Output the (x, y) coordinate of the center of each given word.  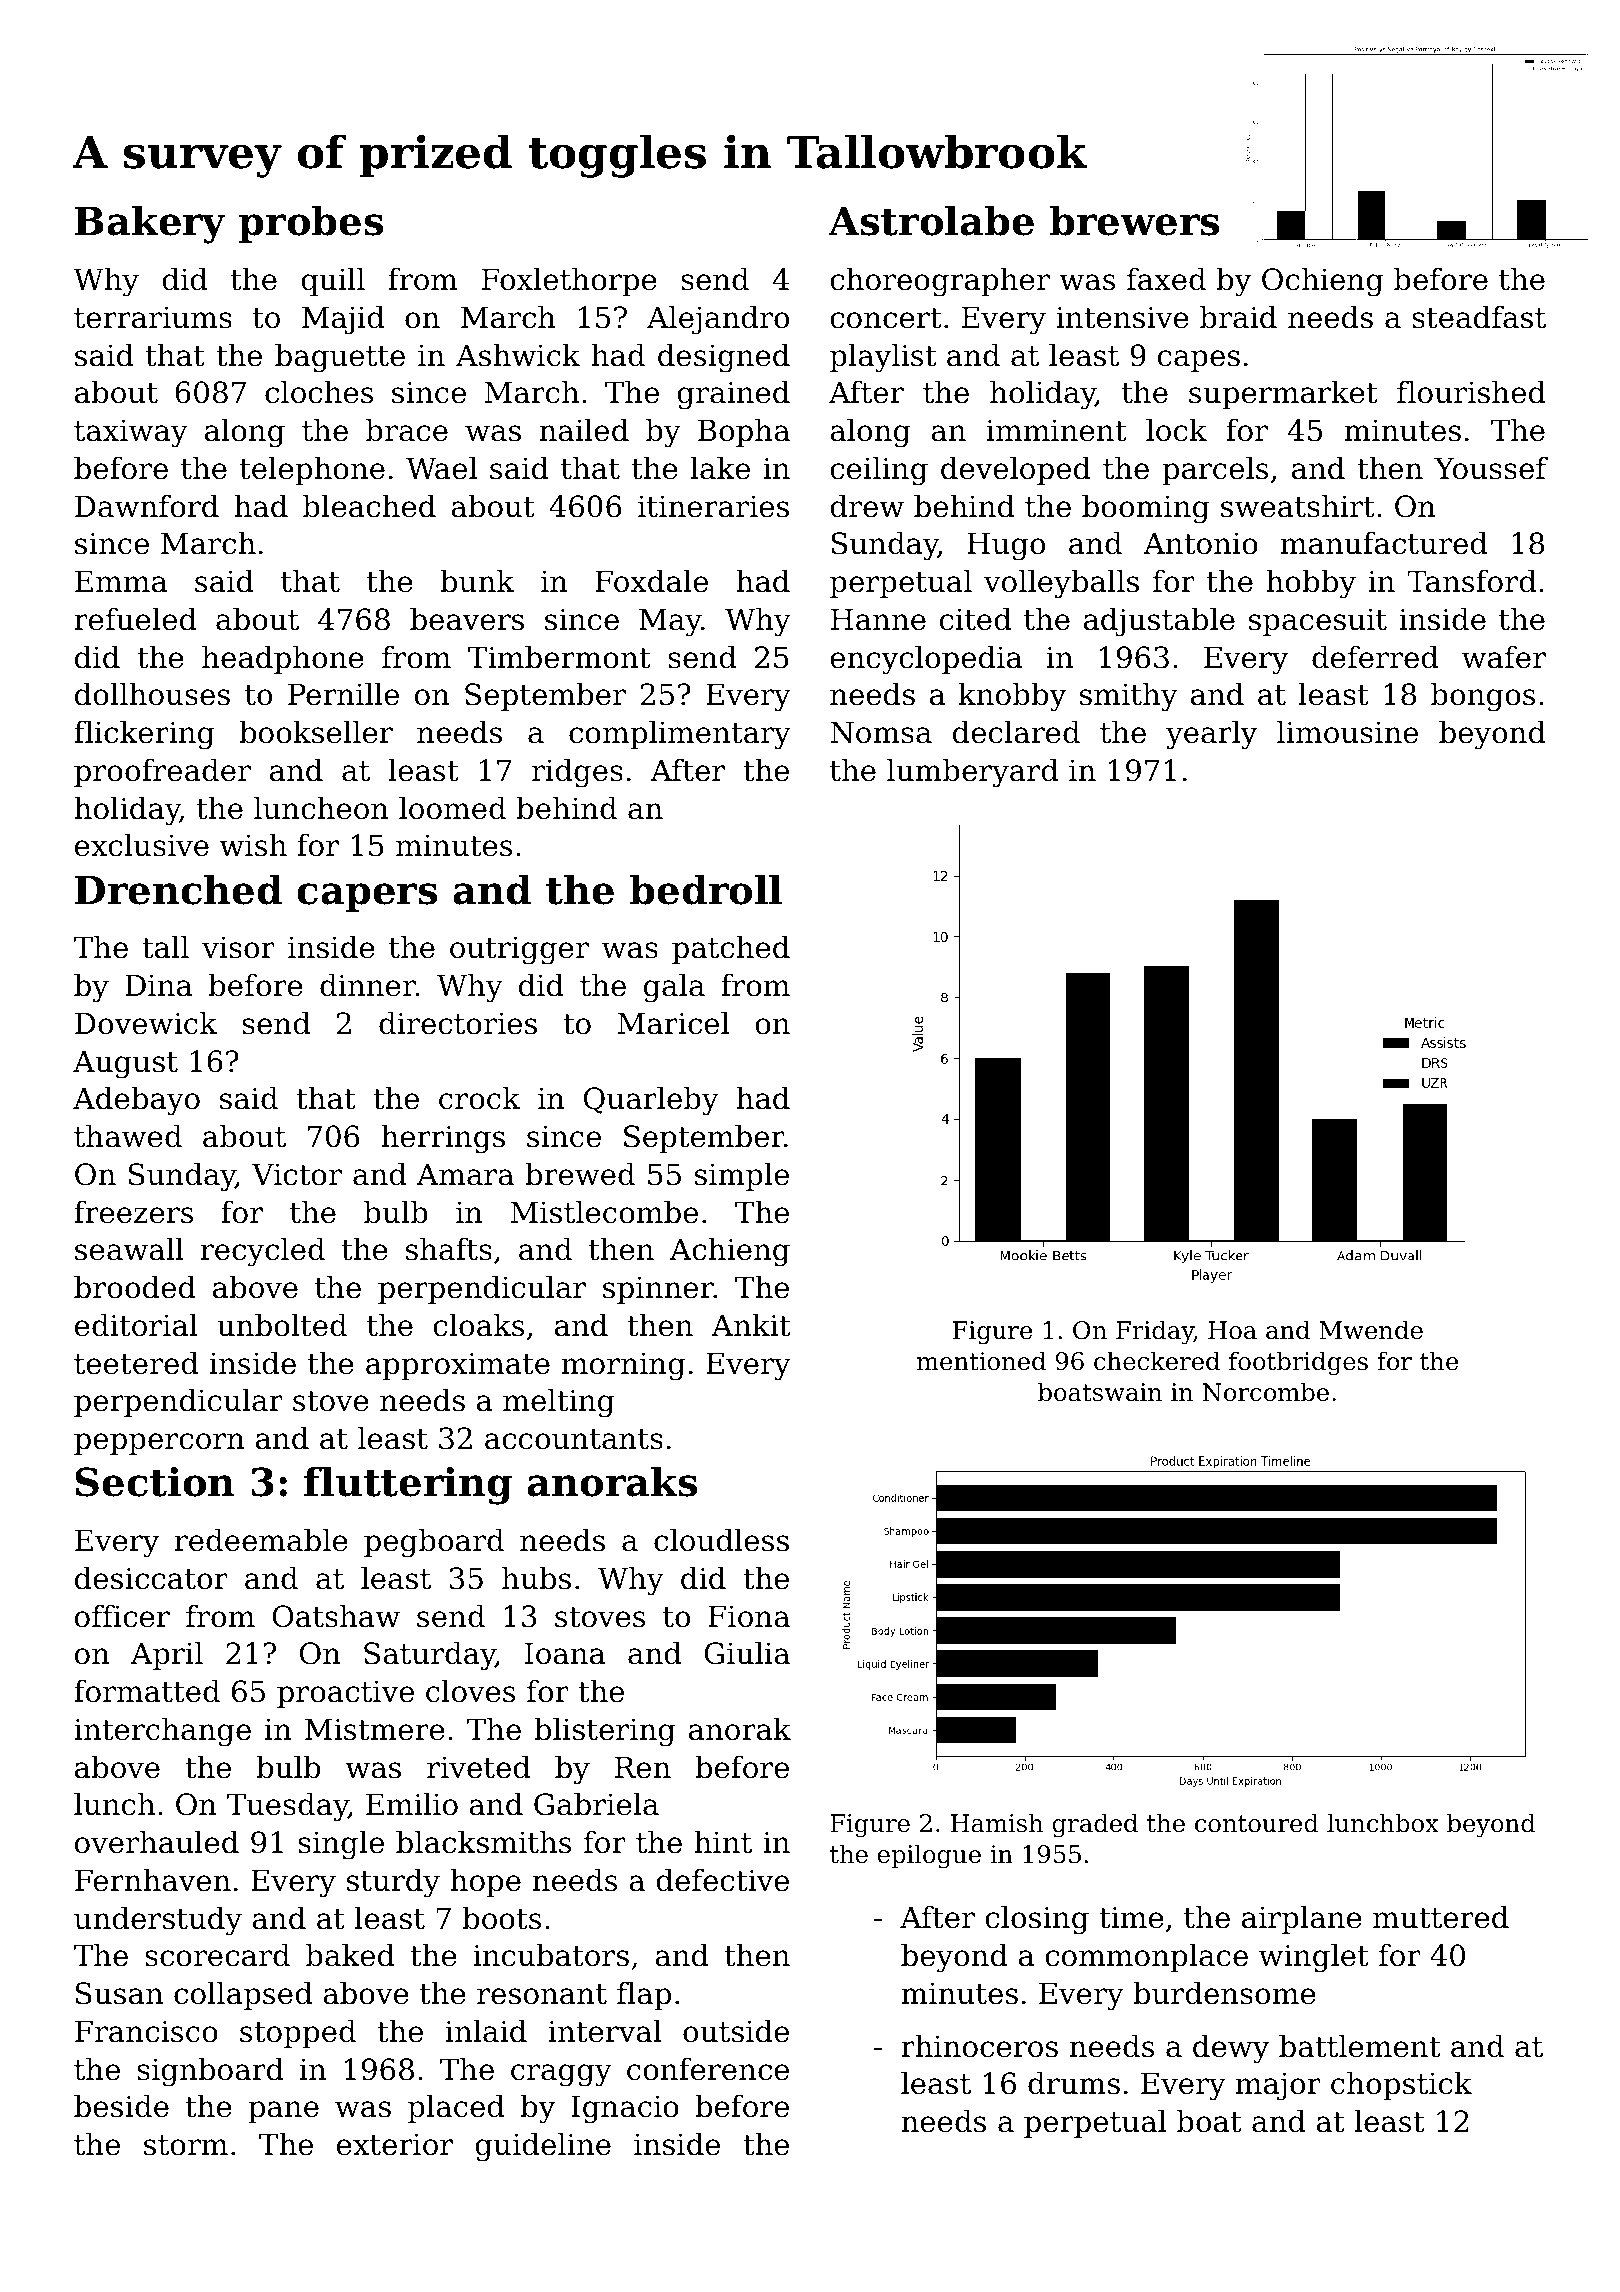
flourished (1471, 392)
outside (736, 2031)
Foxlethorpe (569, 282)
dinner (368, 985)
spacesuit (1318, 622)
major (1278, 2086)
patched (731, 950)
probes (311, 224)
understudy (158, 1921)
